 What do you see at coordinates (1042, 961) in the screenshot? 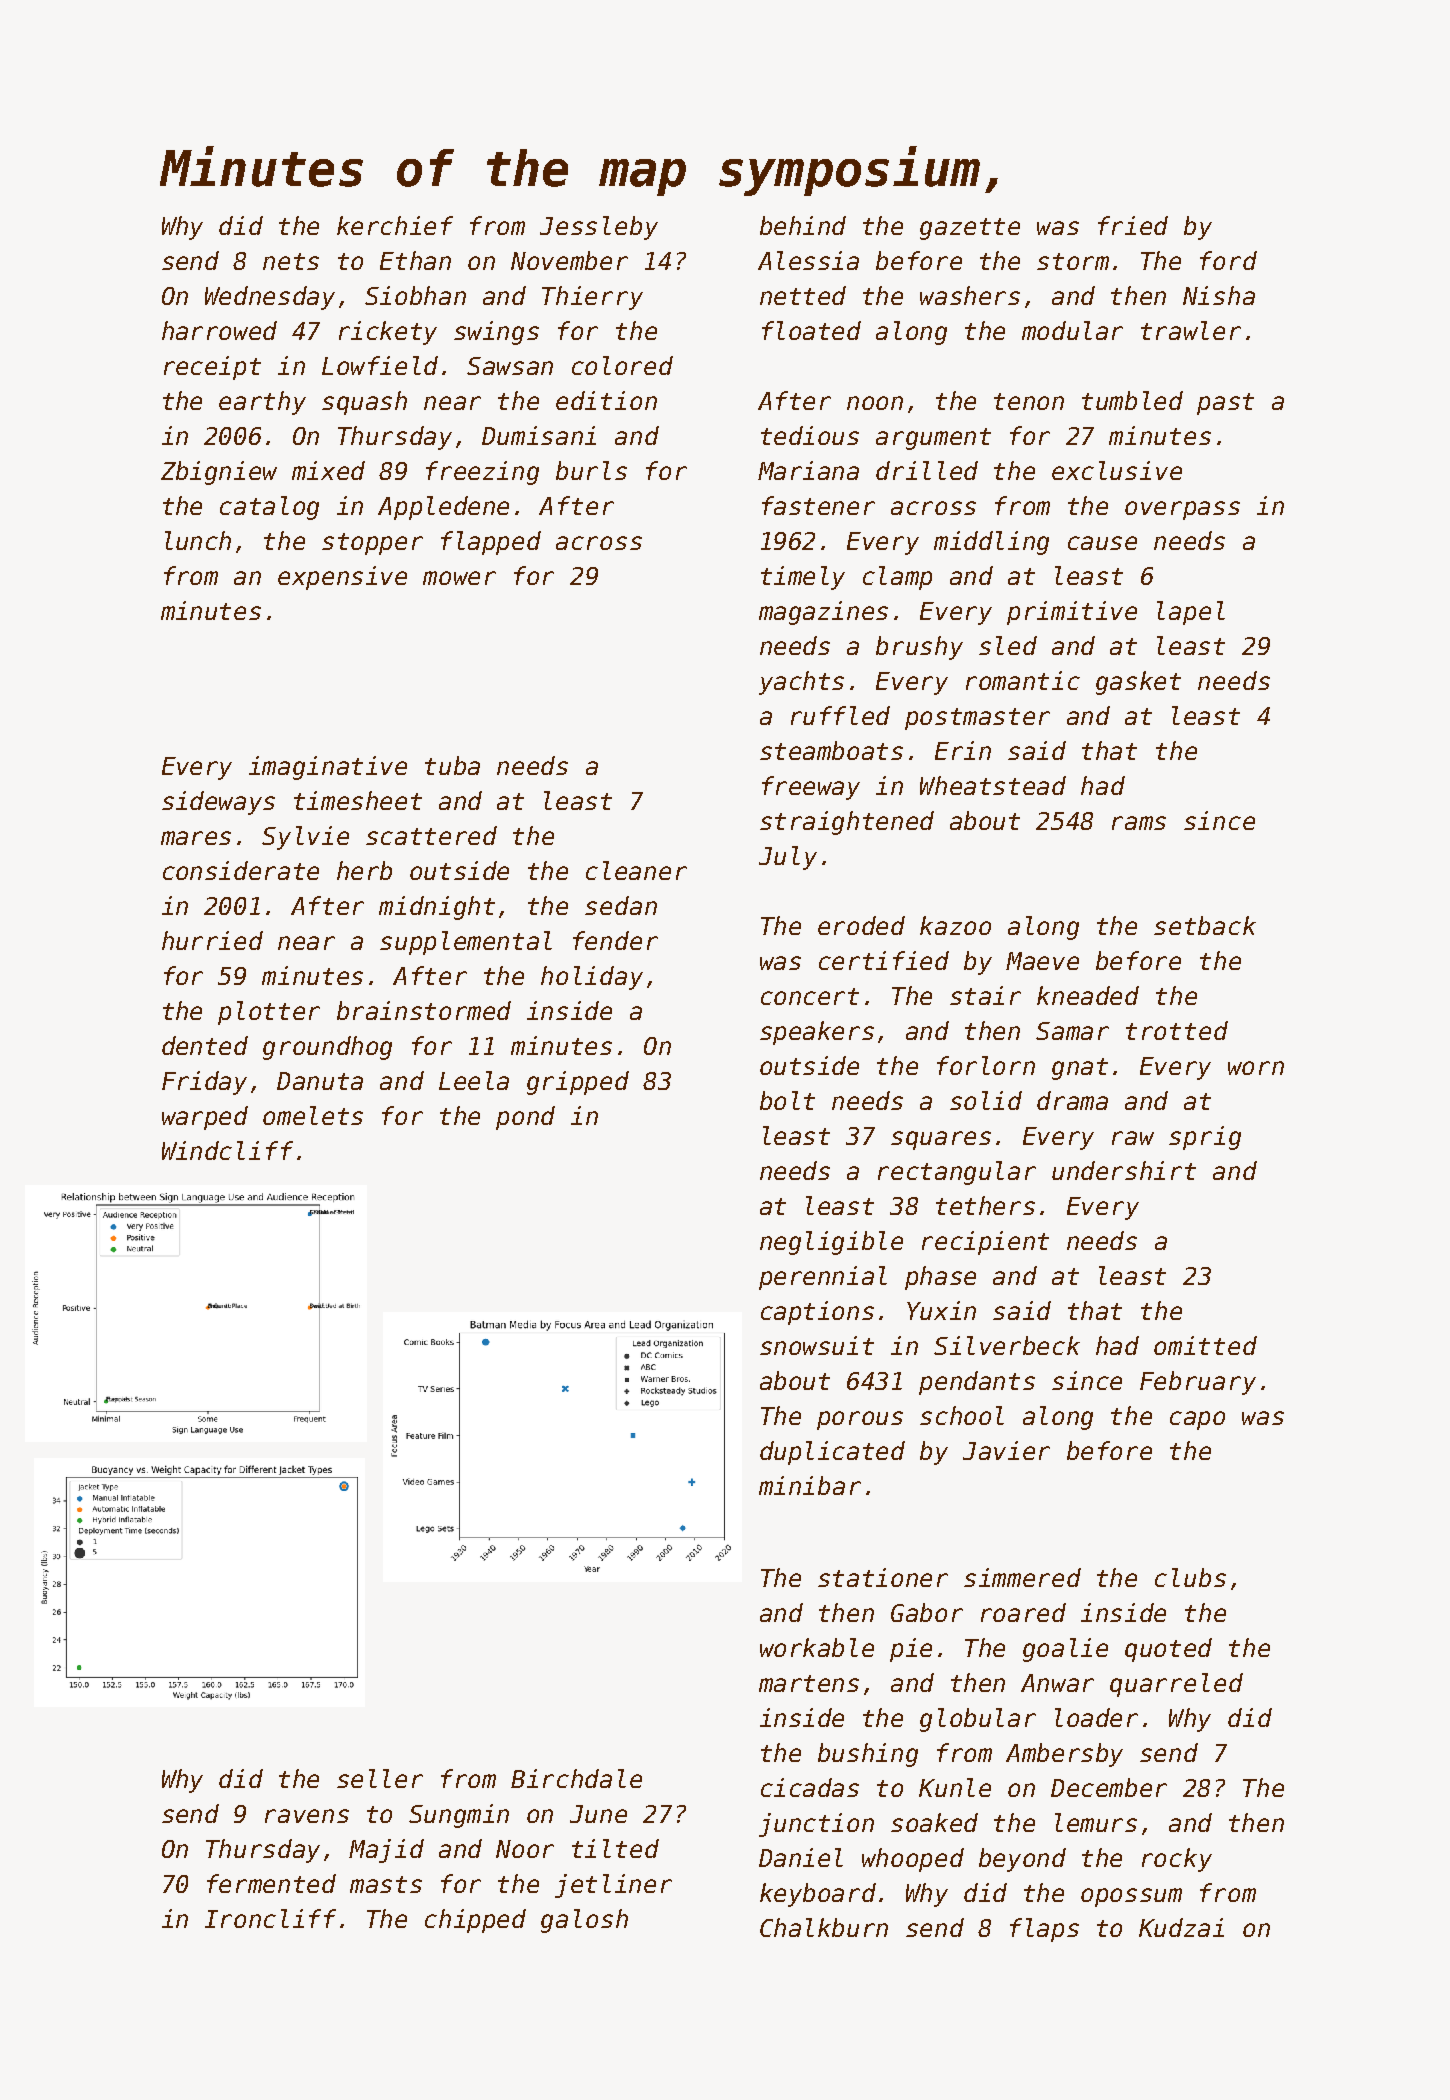
I see `Maeve` at bounding box center [1042, 961].
